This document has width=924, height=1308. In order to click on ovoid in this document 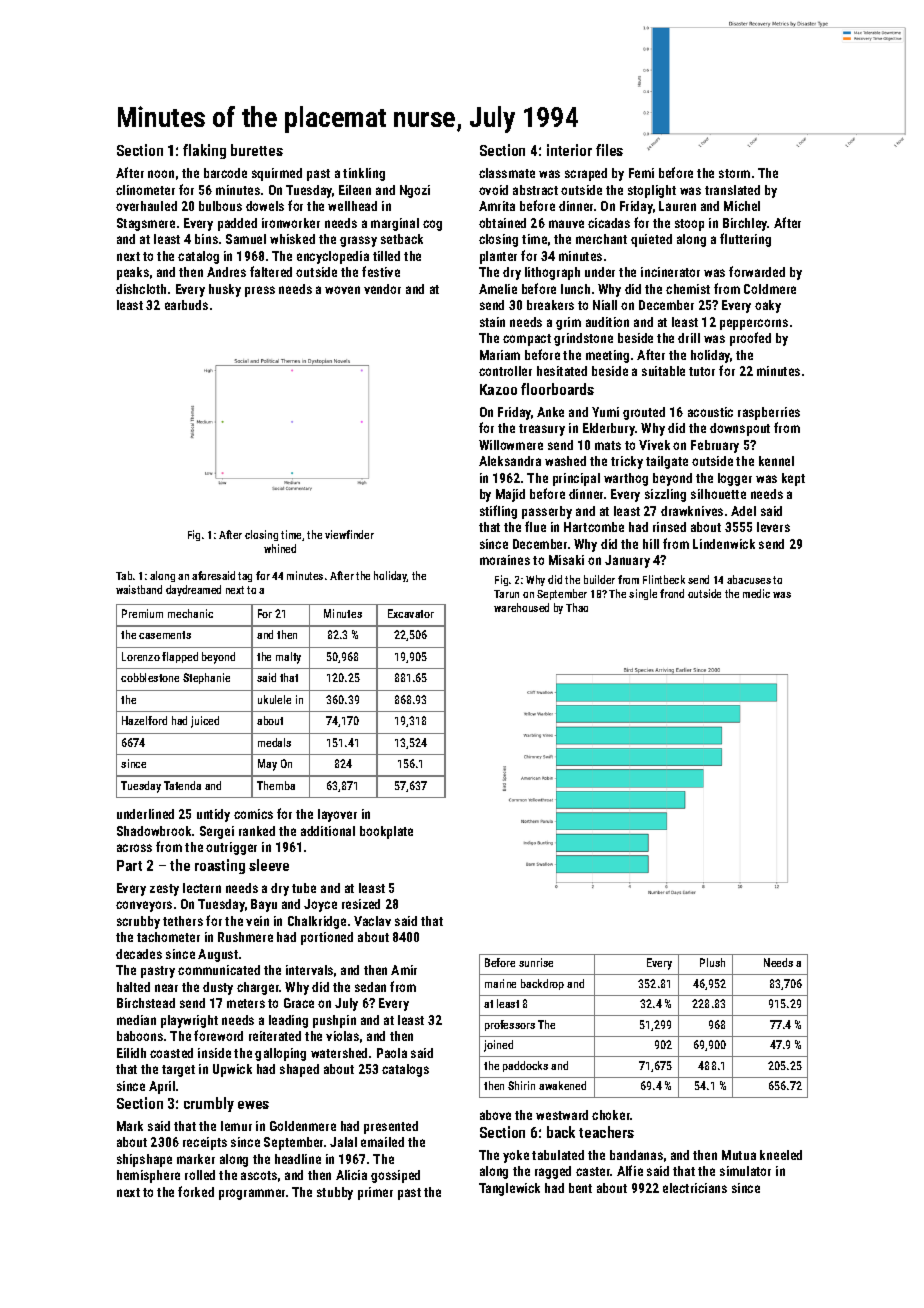, I will do `click(493, 190)`.
